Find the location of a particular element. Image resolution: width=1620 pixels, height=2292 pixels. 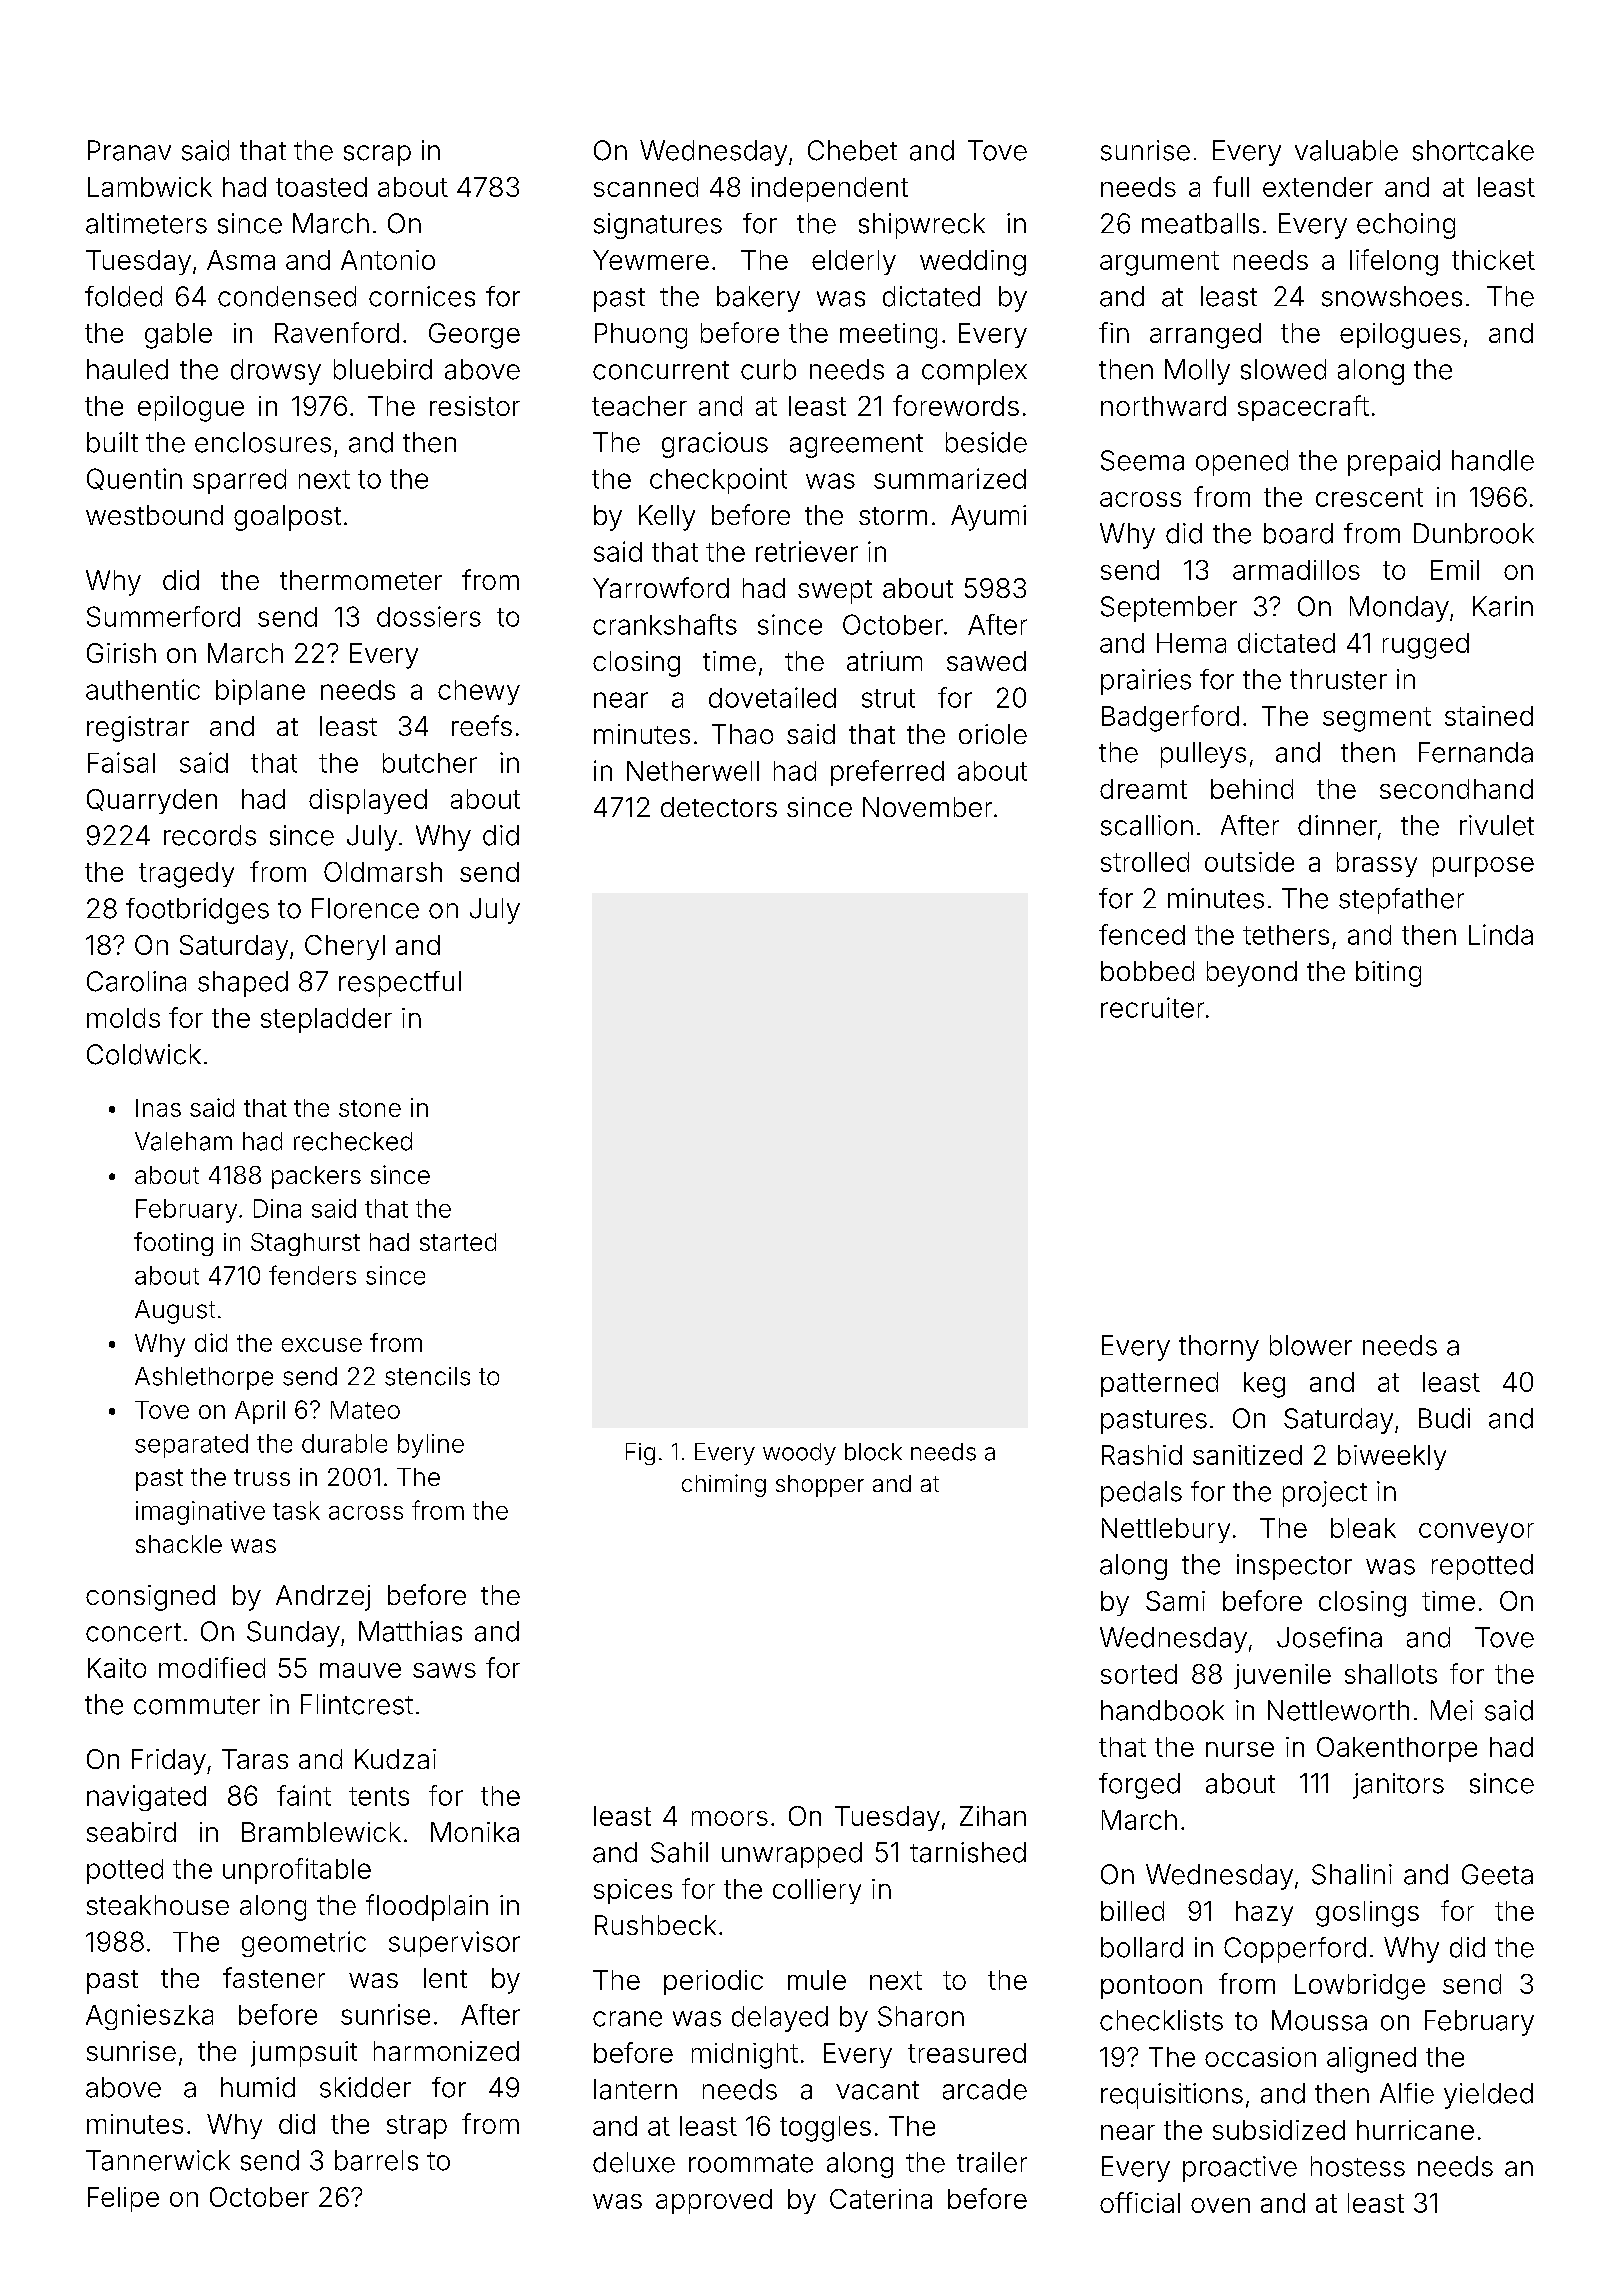

janitors is located at coordinates (1398, 1786).
